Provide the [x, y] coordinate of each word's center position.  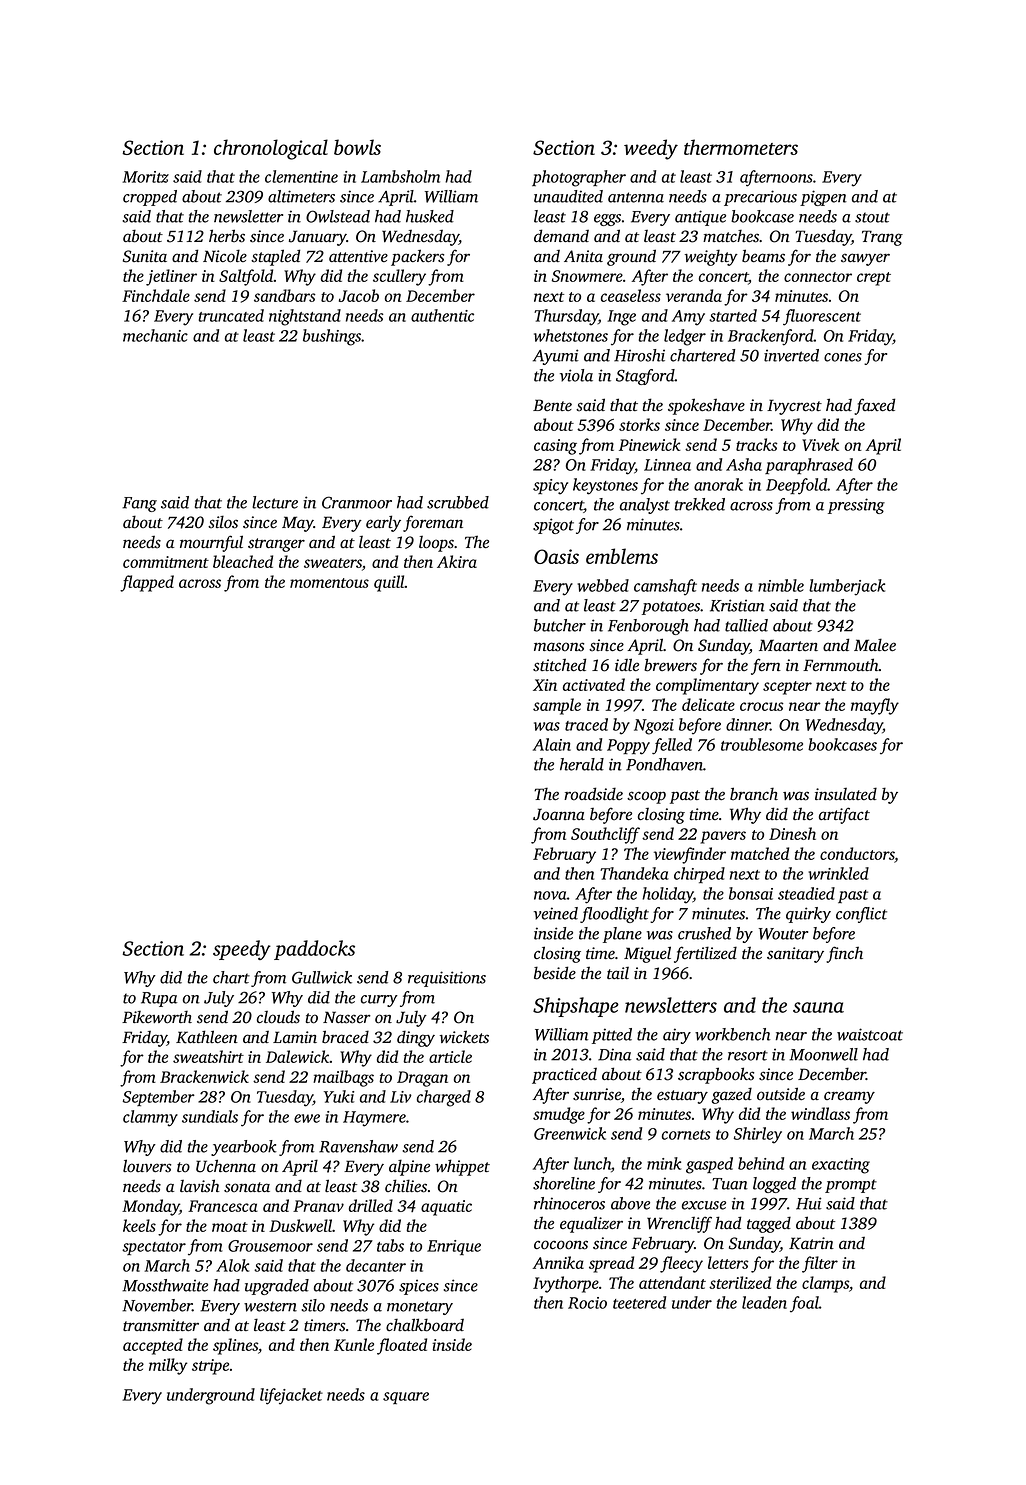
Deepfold [797, 486]
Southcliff [605, 835]
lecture [275, 502]
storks [639, 424]
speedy [242, 950]
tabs [390, 1245]
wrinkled [838, 873]
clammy [150, 1118]
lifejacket [291, 1396]
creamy [849, 1097]
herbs [227, 236]
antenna [636, 197]
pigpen [823, 198]
